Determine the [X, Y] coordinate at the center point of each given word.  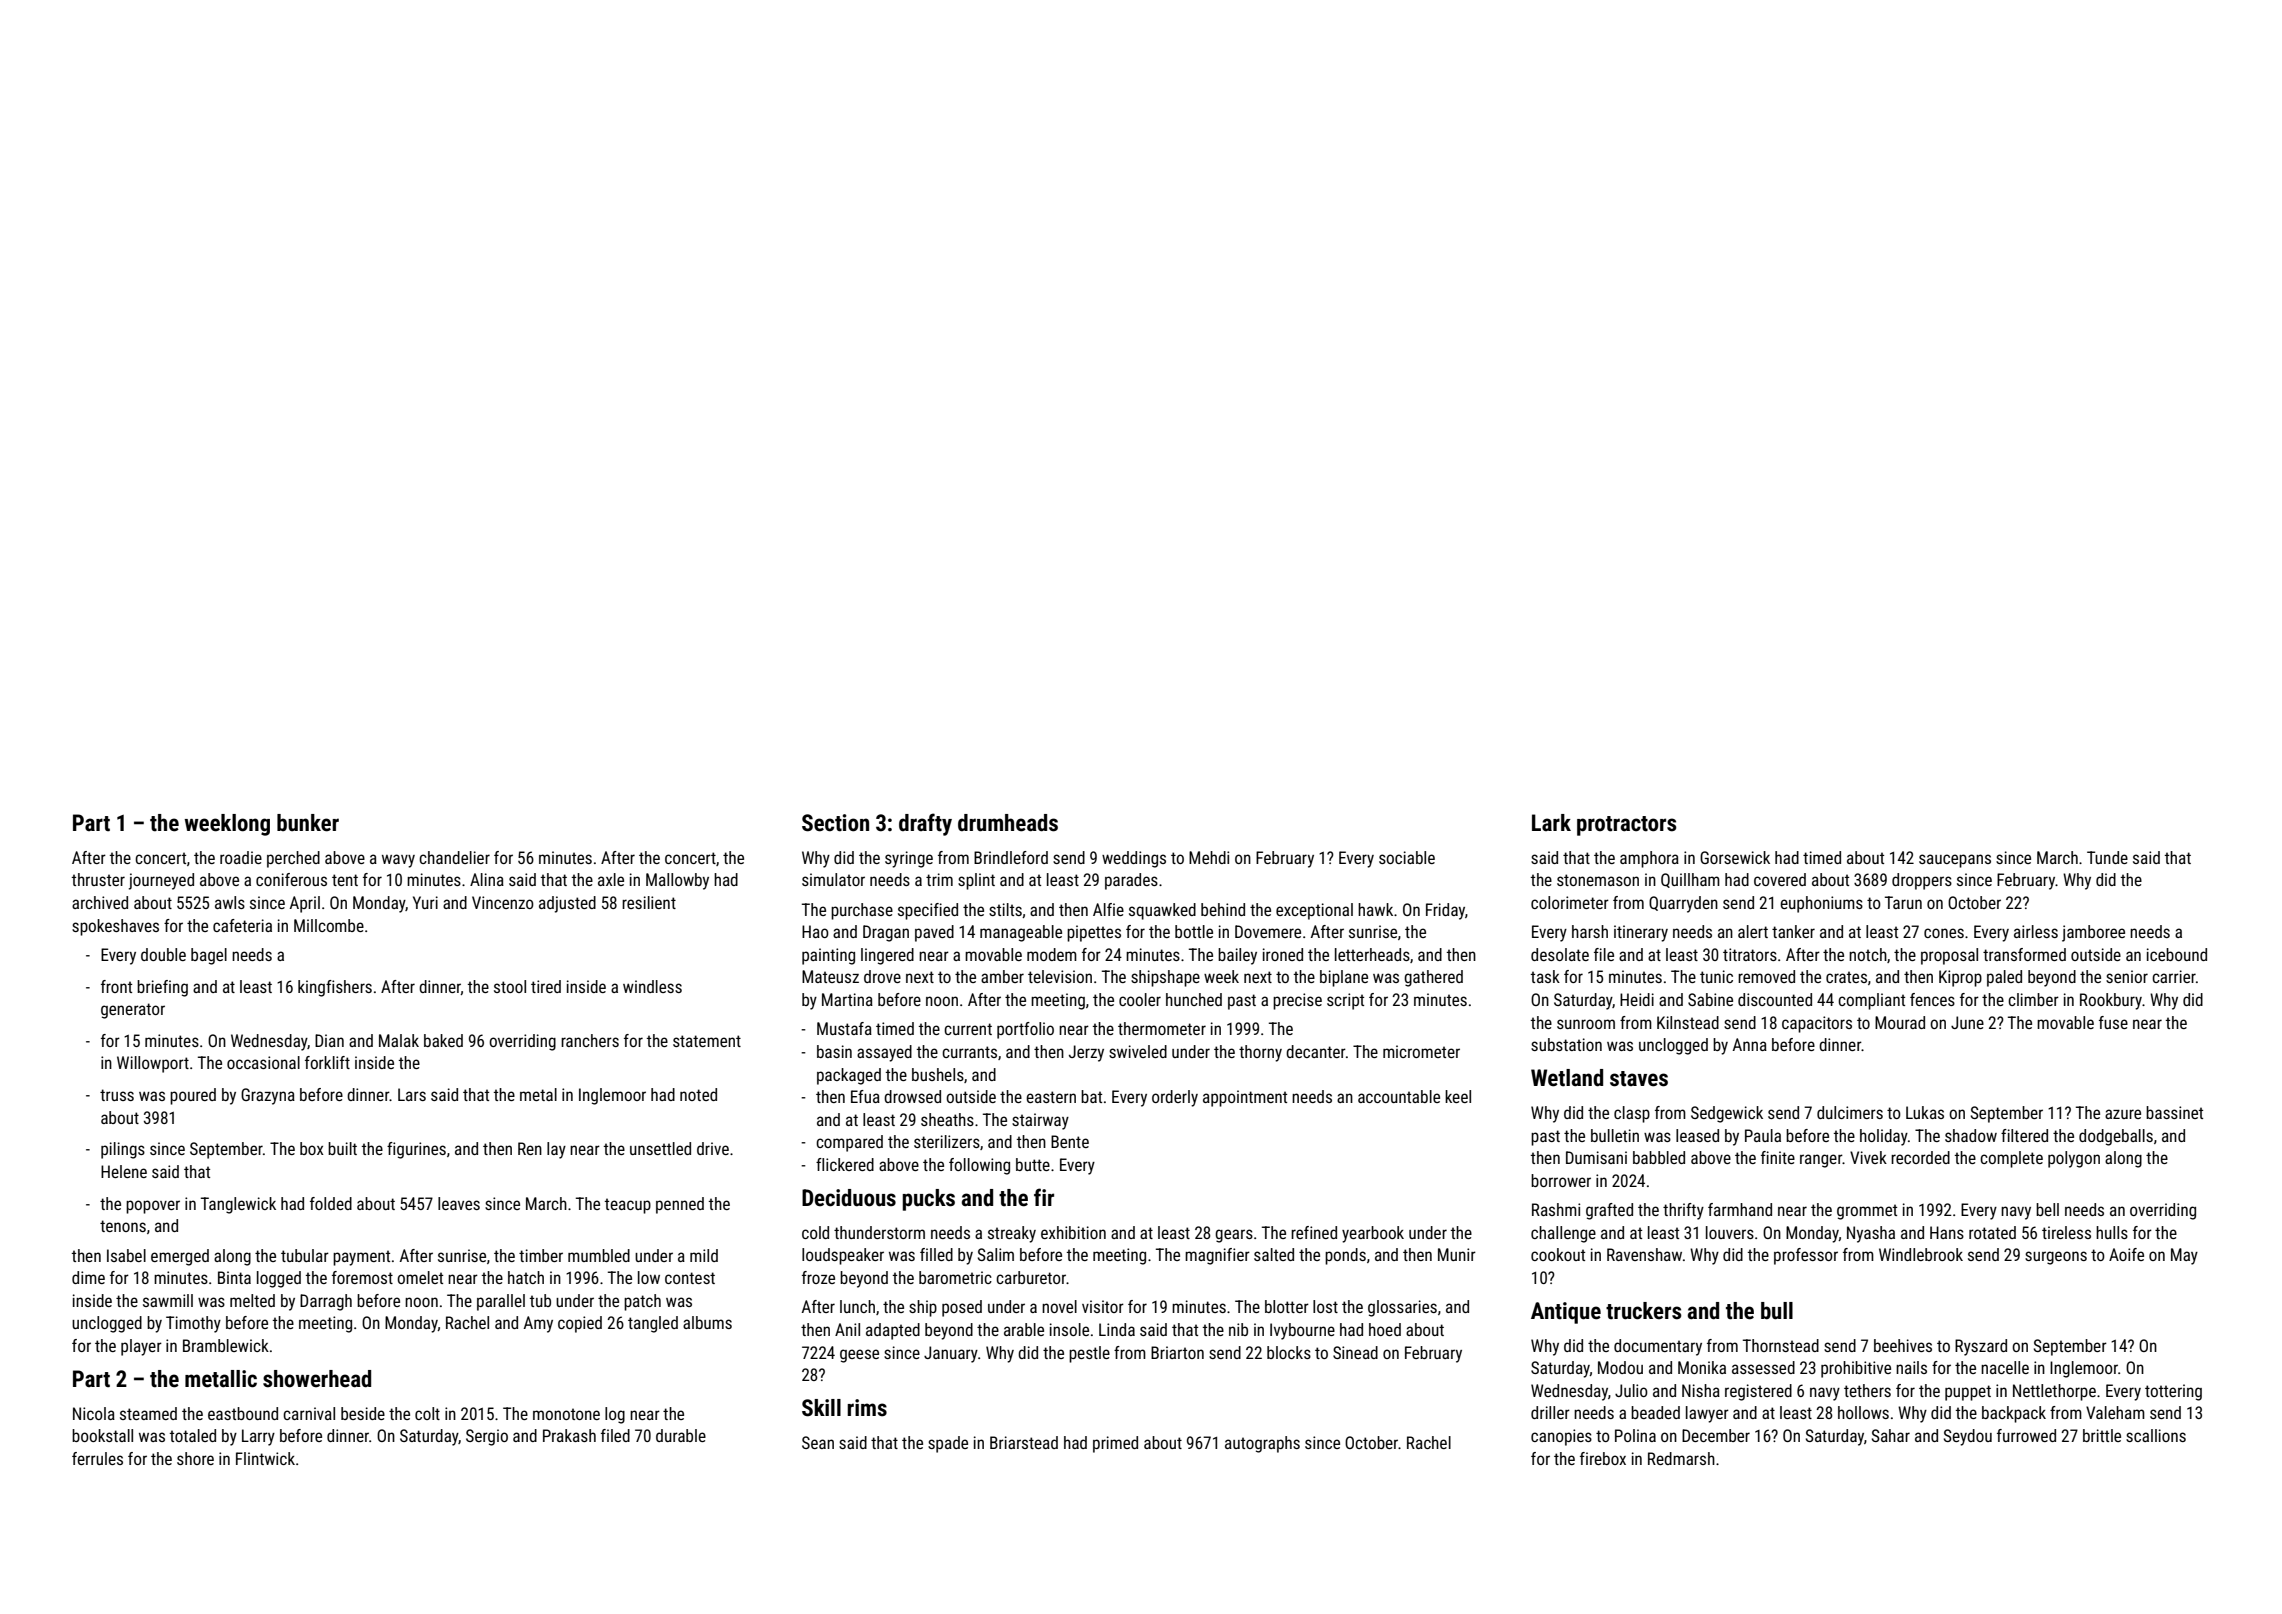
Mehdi [1209, 857]
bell [2047, 1209]
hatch [526, 1277]
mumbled [599, 1255]
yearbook [1373, 1234]
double [163, 954]
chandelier [454, 857]
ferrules [97, 1458]
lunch [857, 1306]
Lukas [1925, 1112]
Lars [412, 1094]
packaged [849, 1076]
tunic [1716, 976]
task [1545, 976]
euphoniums [1821, 904]
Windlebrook [1921, 1254]
